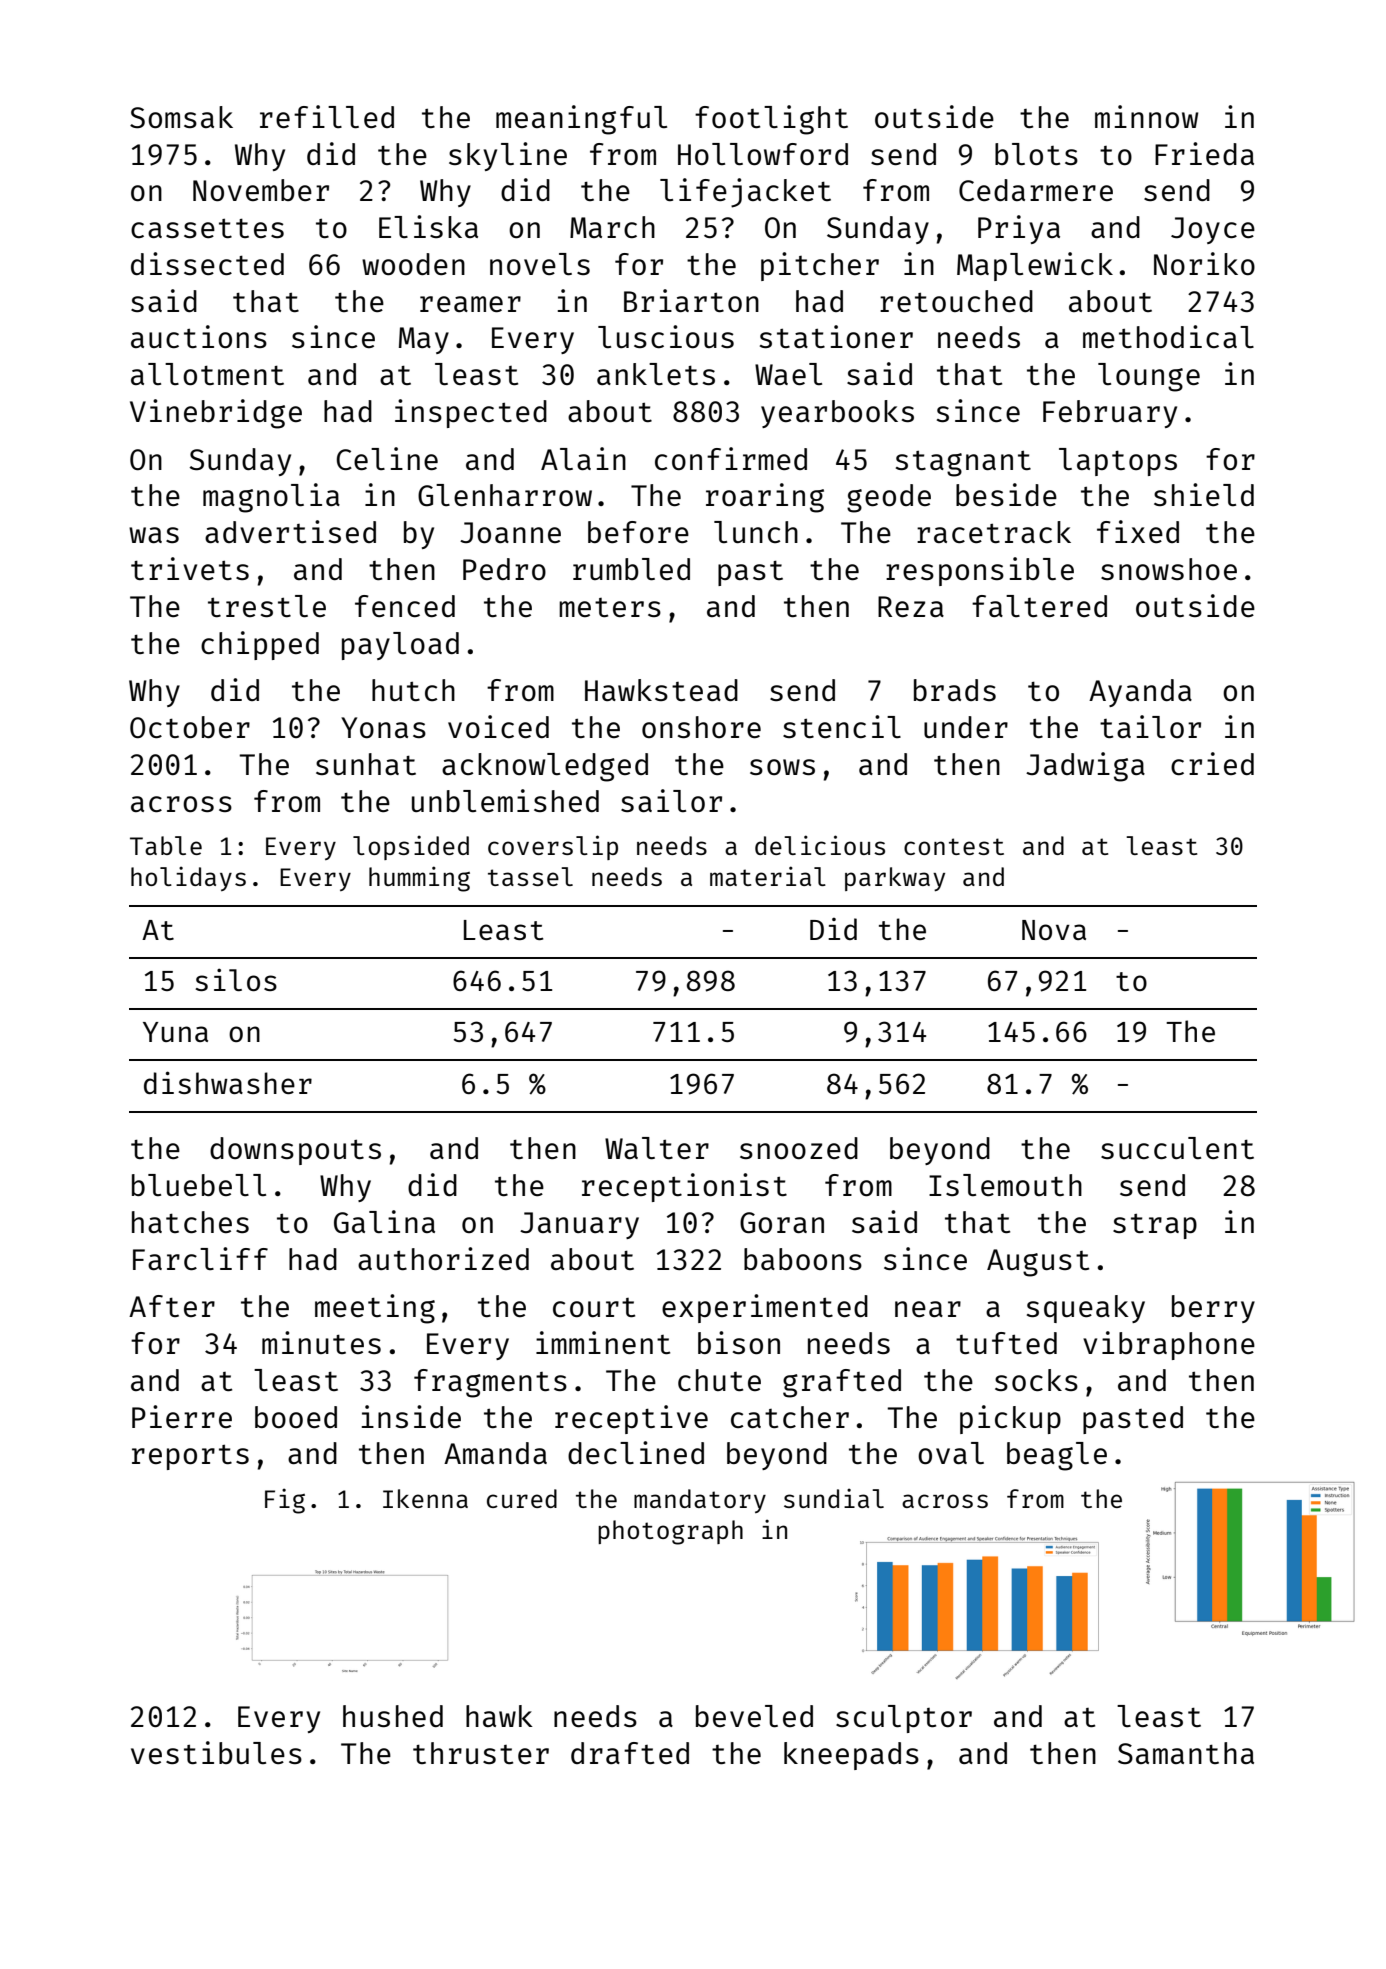  Describe the element at coordinates (172, 1306) in the screenshot. I see `After` at that location.
